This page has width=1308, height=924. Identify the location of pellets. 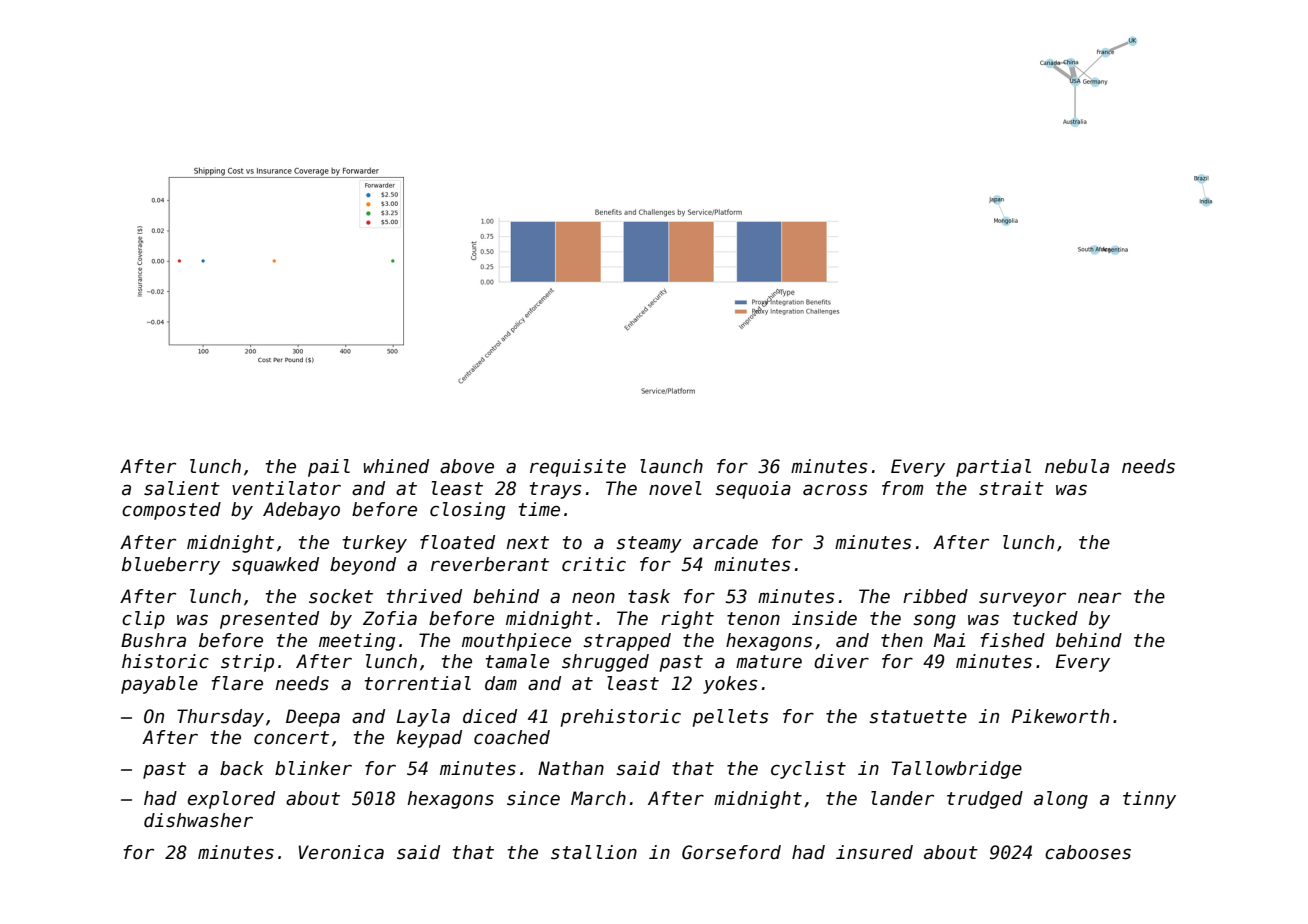
(730, 718).
